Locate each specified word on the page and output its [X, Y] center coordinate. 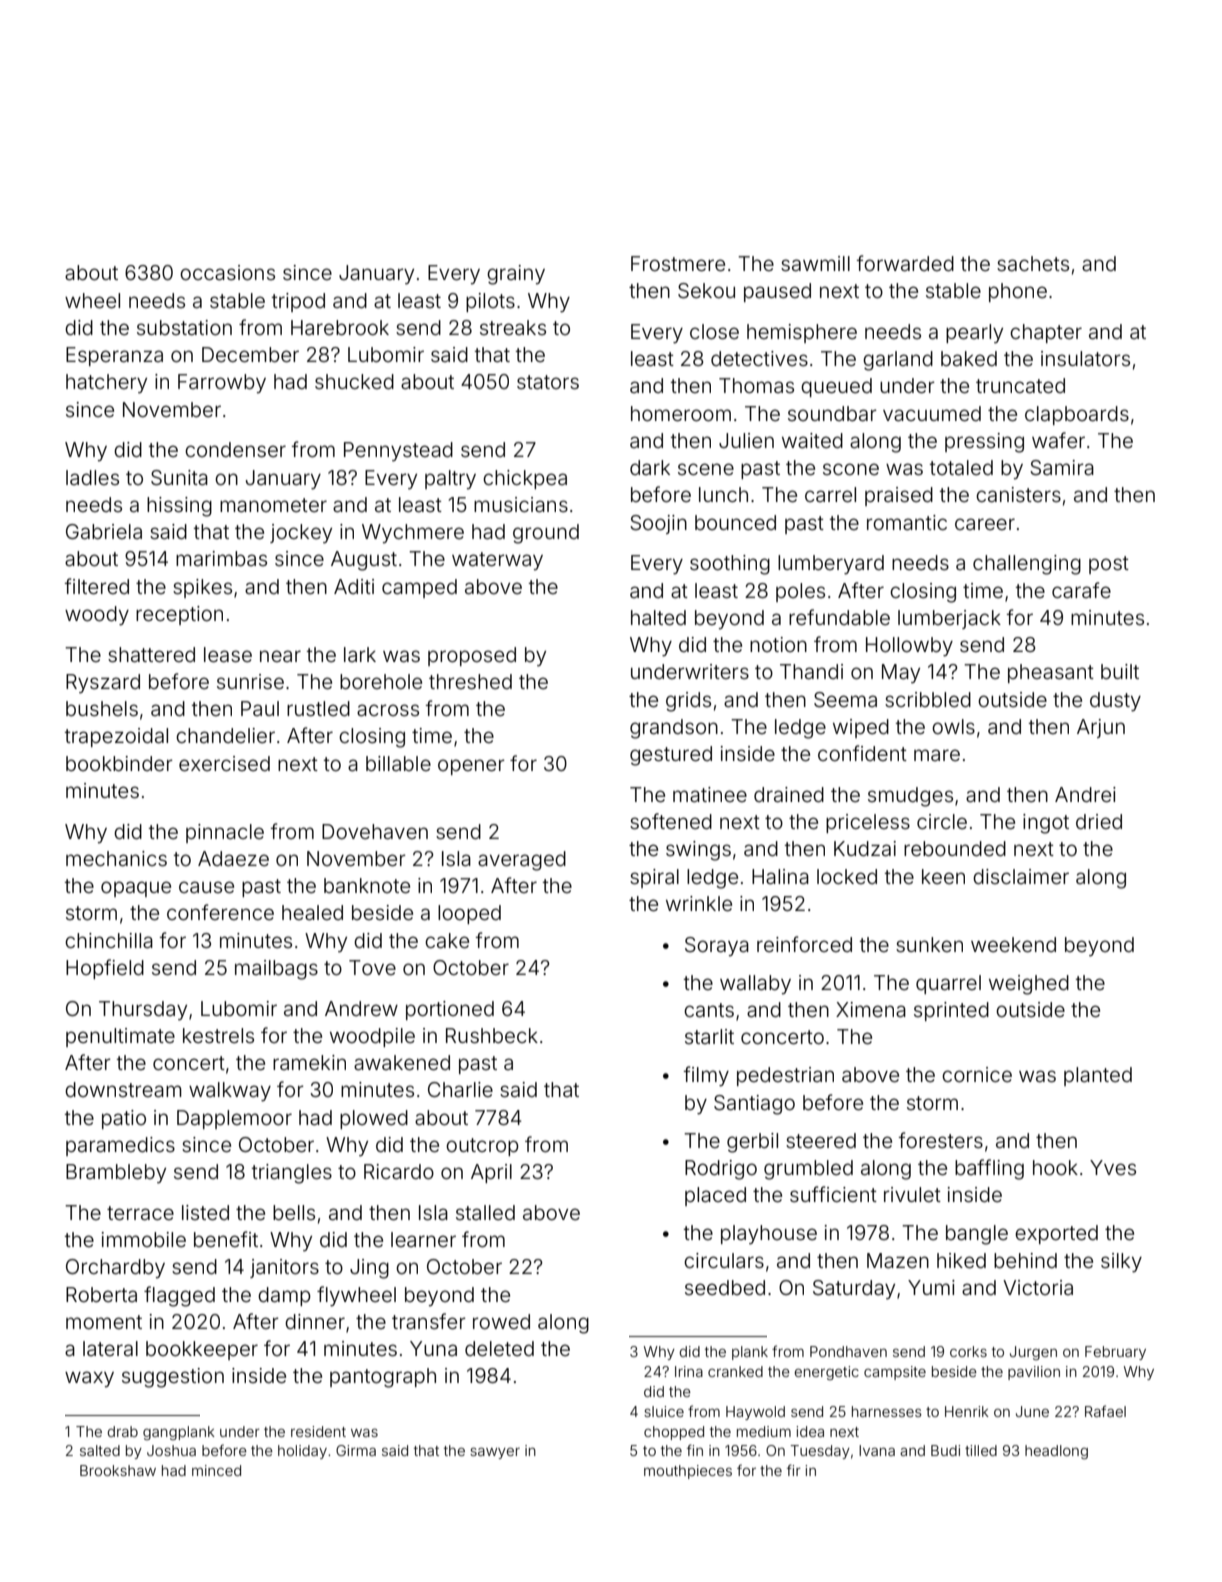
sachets [1033, 263]
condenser [235, 449]
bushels [102, 708]
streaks [513, 327]
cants [709, 1010]
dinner [315, 1321]
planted [1098, 1076]
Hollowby [909, 647]
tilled [981, 1450]
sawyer [495, 1453]
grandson [674, 729]
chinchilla [109, 940]
